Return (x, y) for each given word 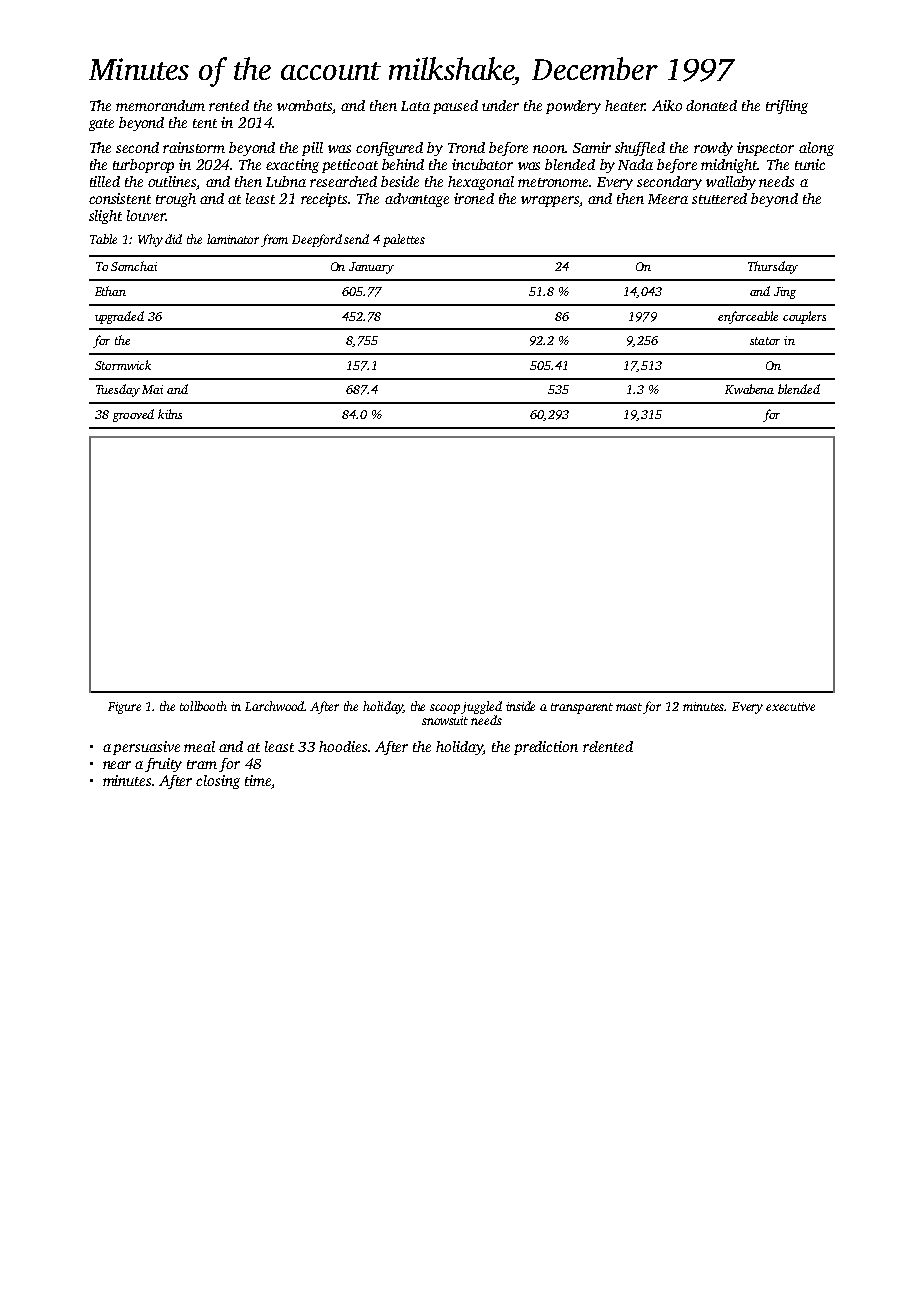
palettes (404, 240)
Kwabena (749, 389)
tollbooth (203, 706)
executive (790, 706)
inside (520, 706)
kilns (170, 414)
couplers (804, 317)
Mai (152, 389)
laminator (233, 239)
